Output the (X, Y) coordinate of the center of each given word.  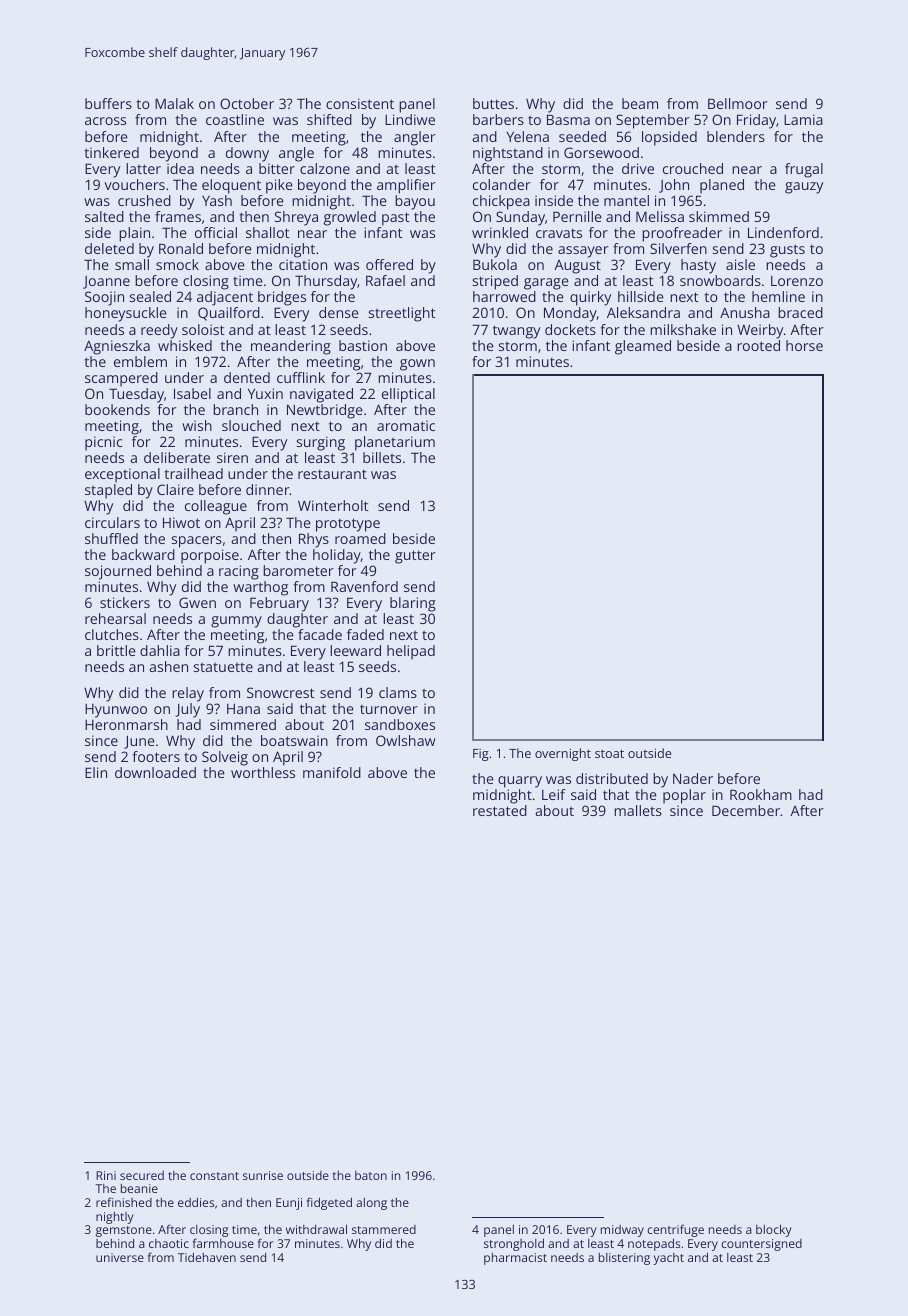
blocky (774, 1230)
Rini (106, 1175)
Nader (693, 778)
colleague (216, 507)
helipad (411, 652)
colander (502, 184)
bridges (282, 298)
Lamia (803, 119)
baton (371, 1175)
